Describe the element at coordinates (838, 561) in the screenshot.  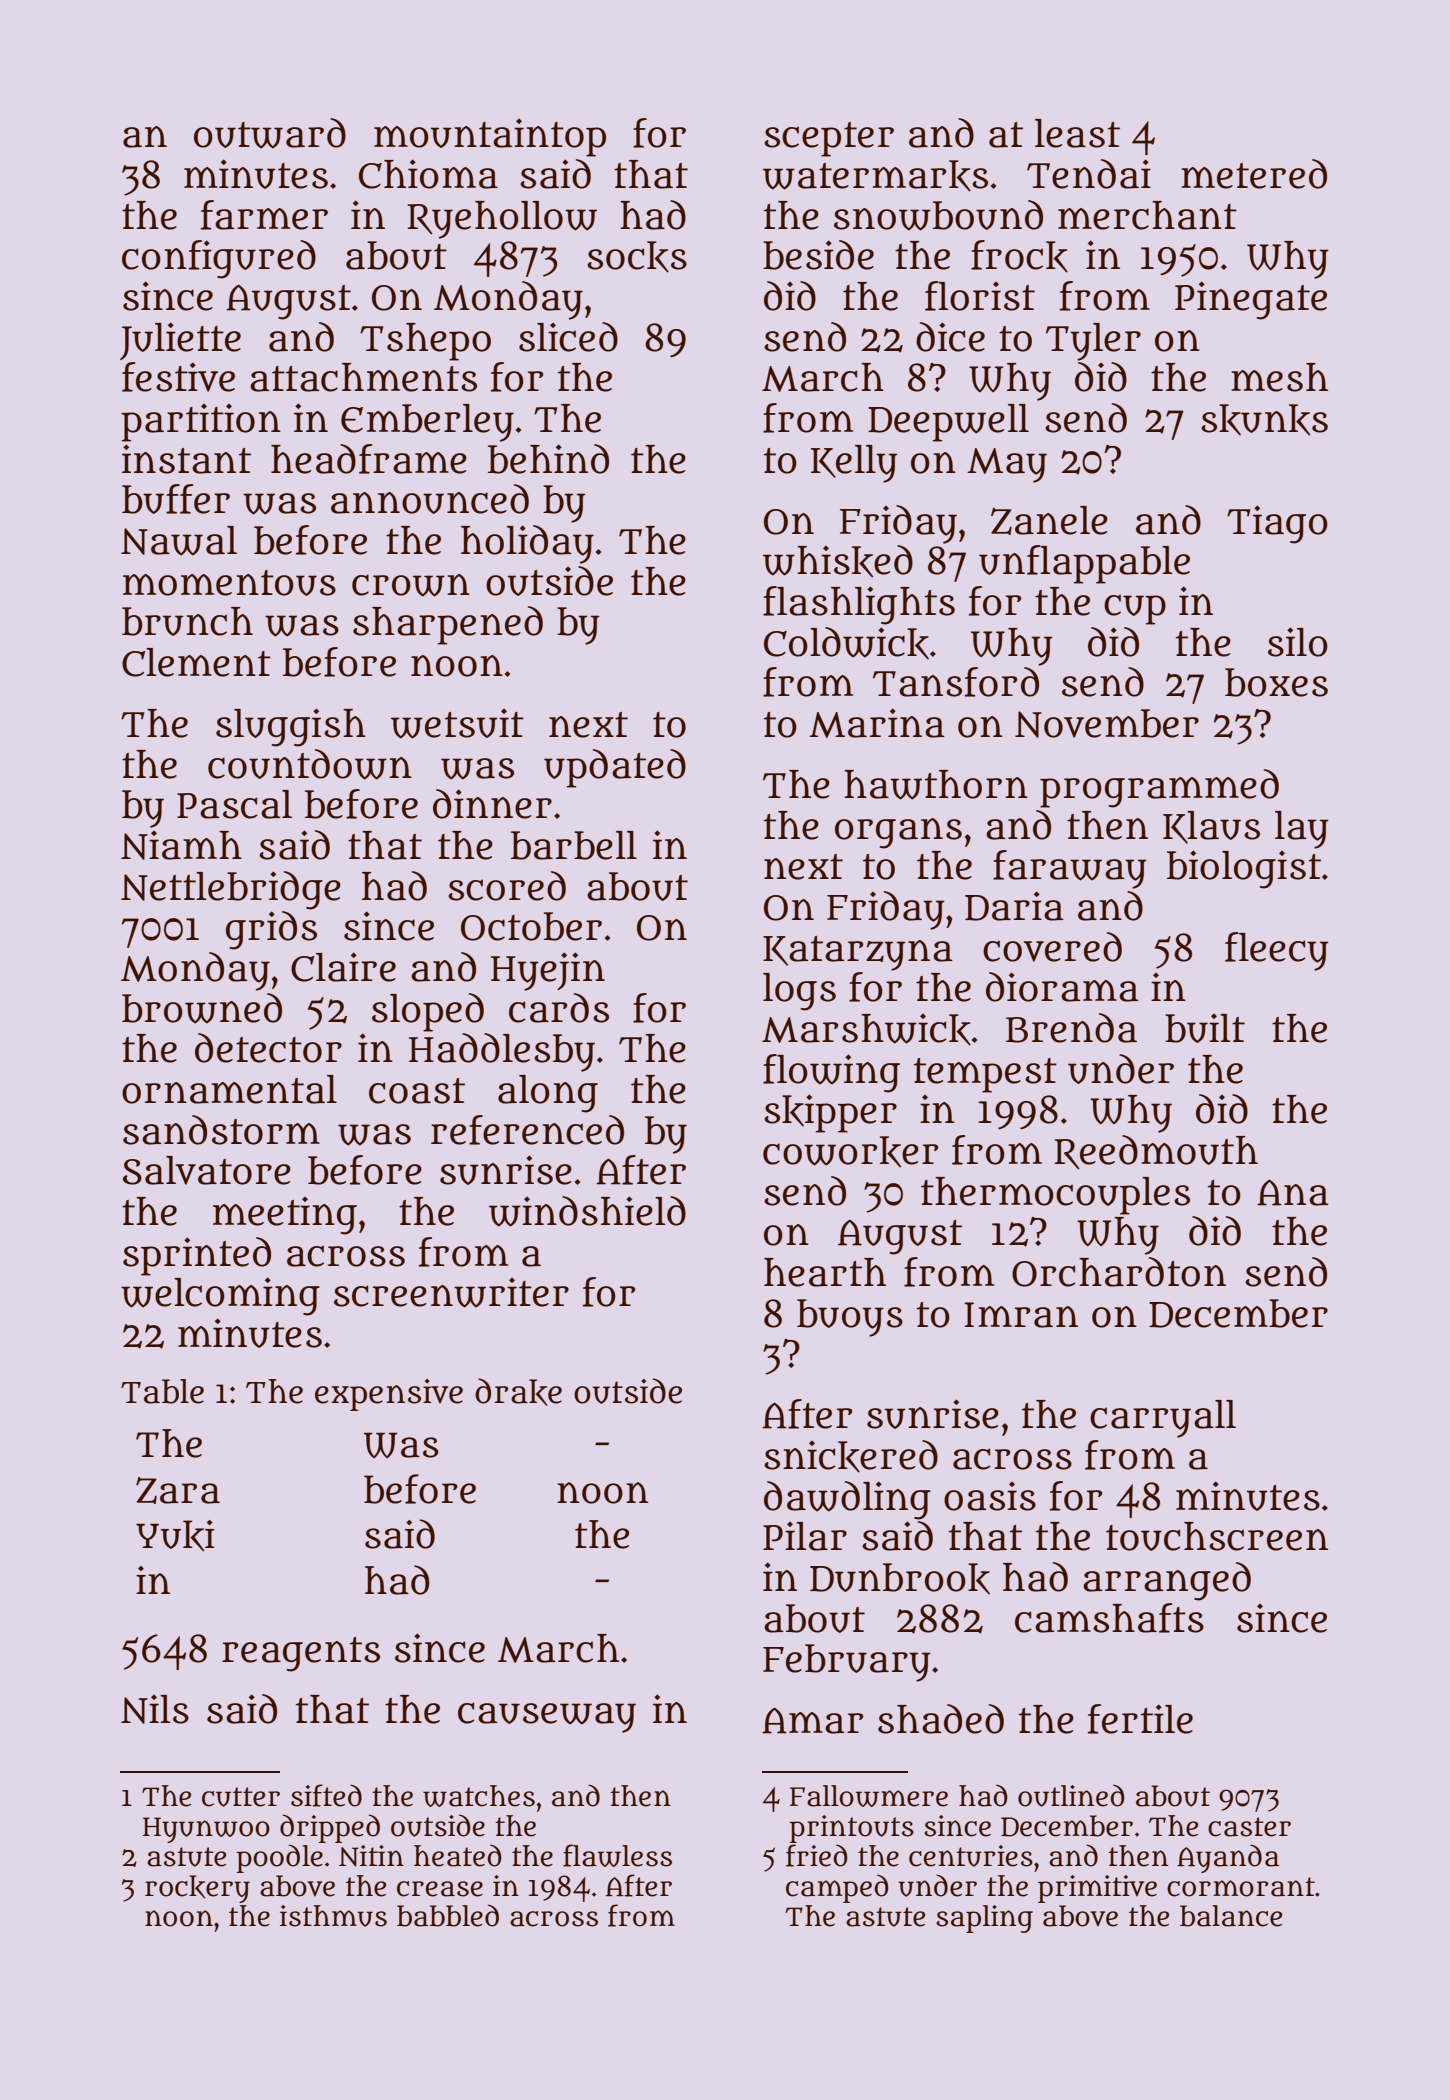
I see `whisked` at that location.
